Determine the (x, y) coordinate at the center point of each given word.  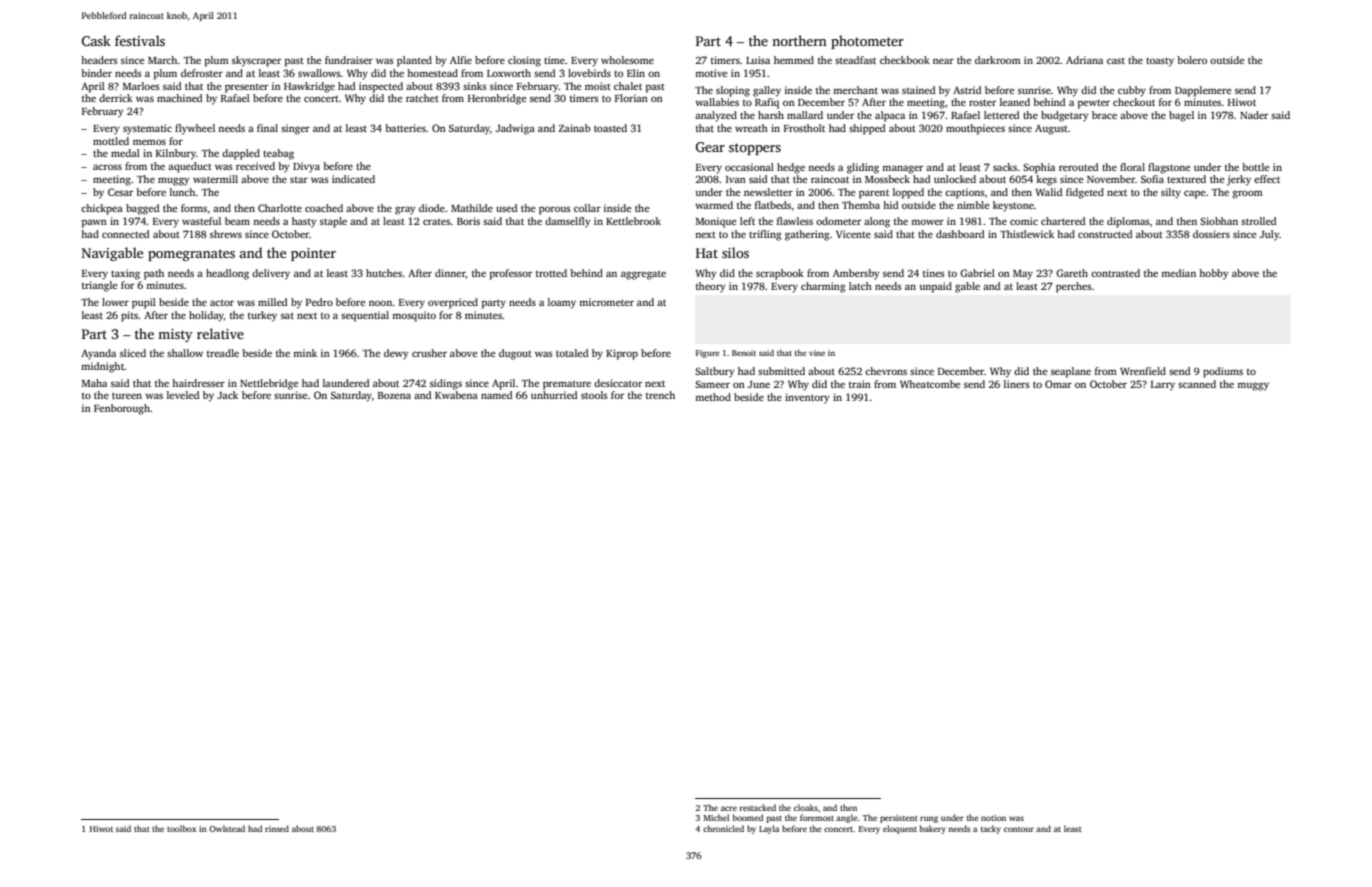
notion (993, 818)
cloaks (806, 807)
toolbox (181, 828)
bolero (1192, 60)
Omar (1058, 384)
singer (295, 129)
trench (660, 395)
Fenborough (122, 409)
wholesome (627, 60)
